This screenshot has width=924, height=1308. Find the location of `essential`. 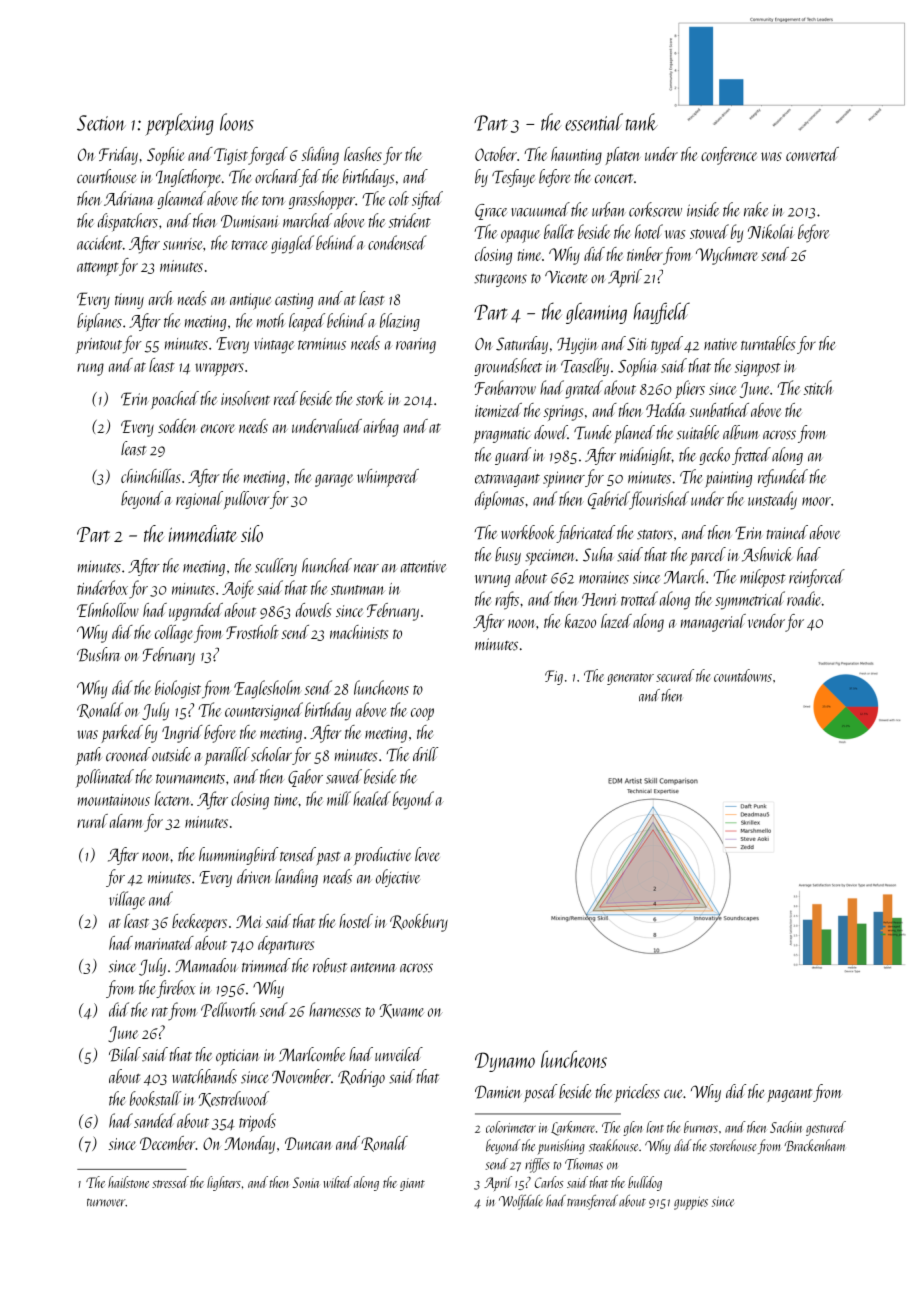

essential is located at coordinates (594, 122).
